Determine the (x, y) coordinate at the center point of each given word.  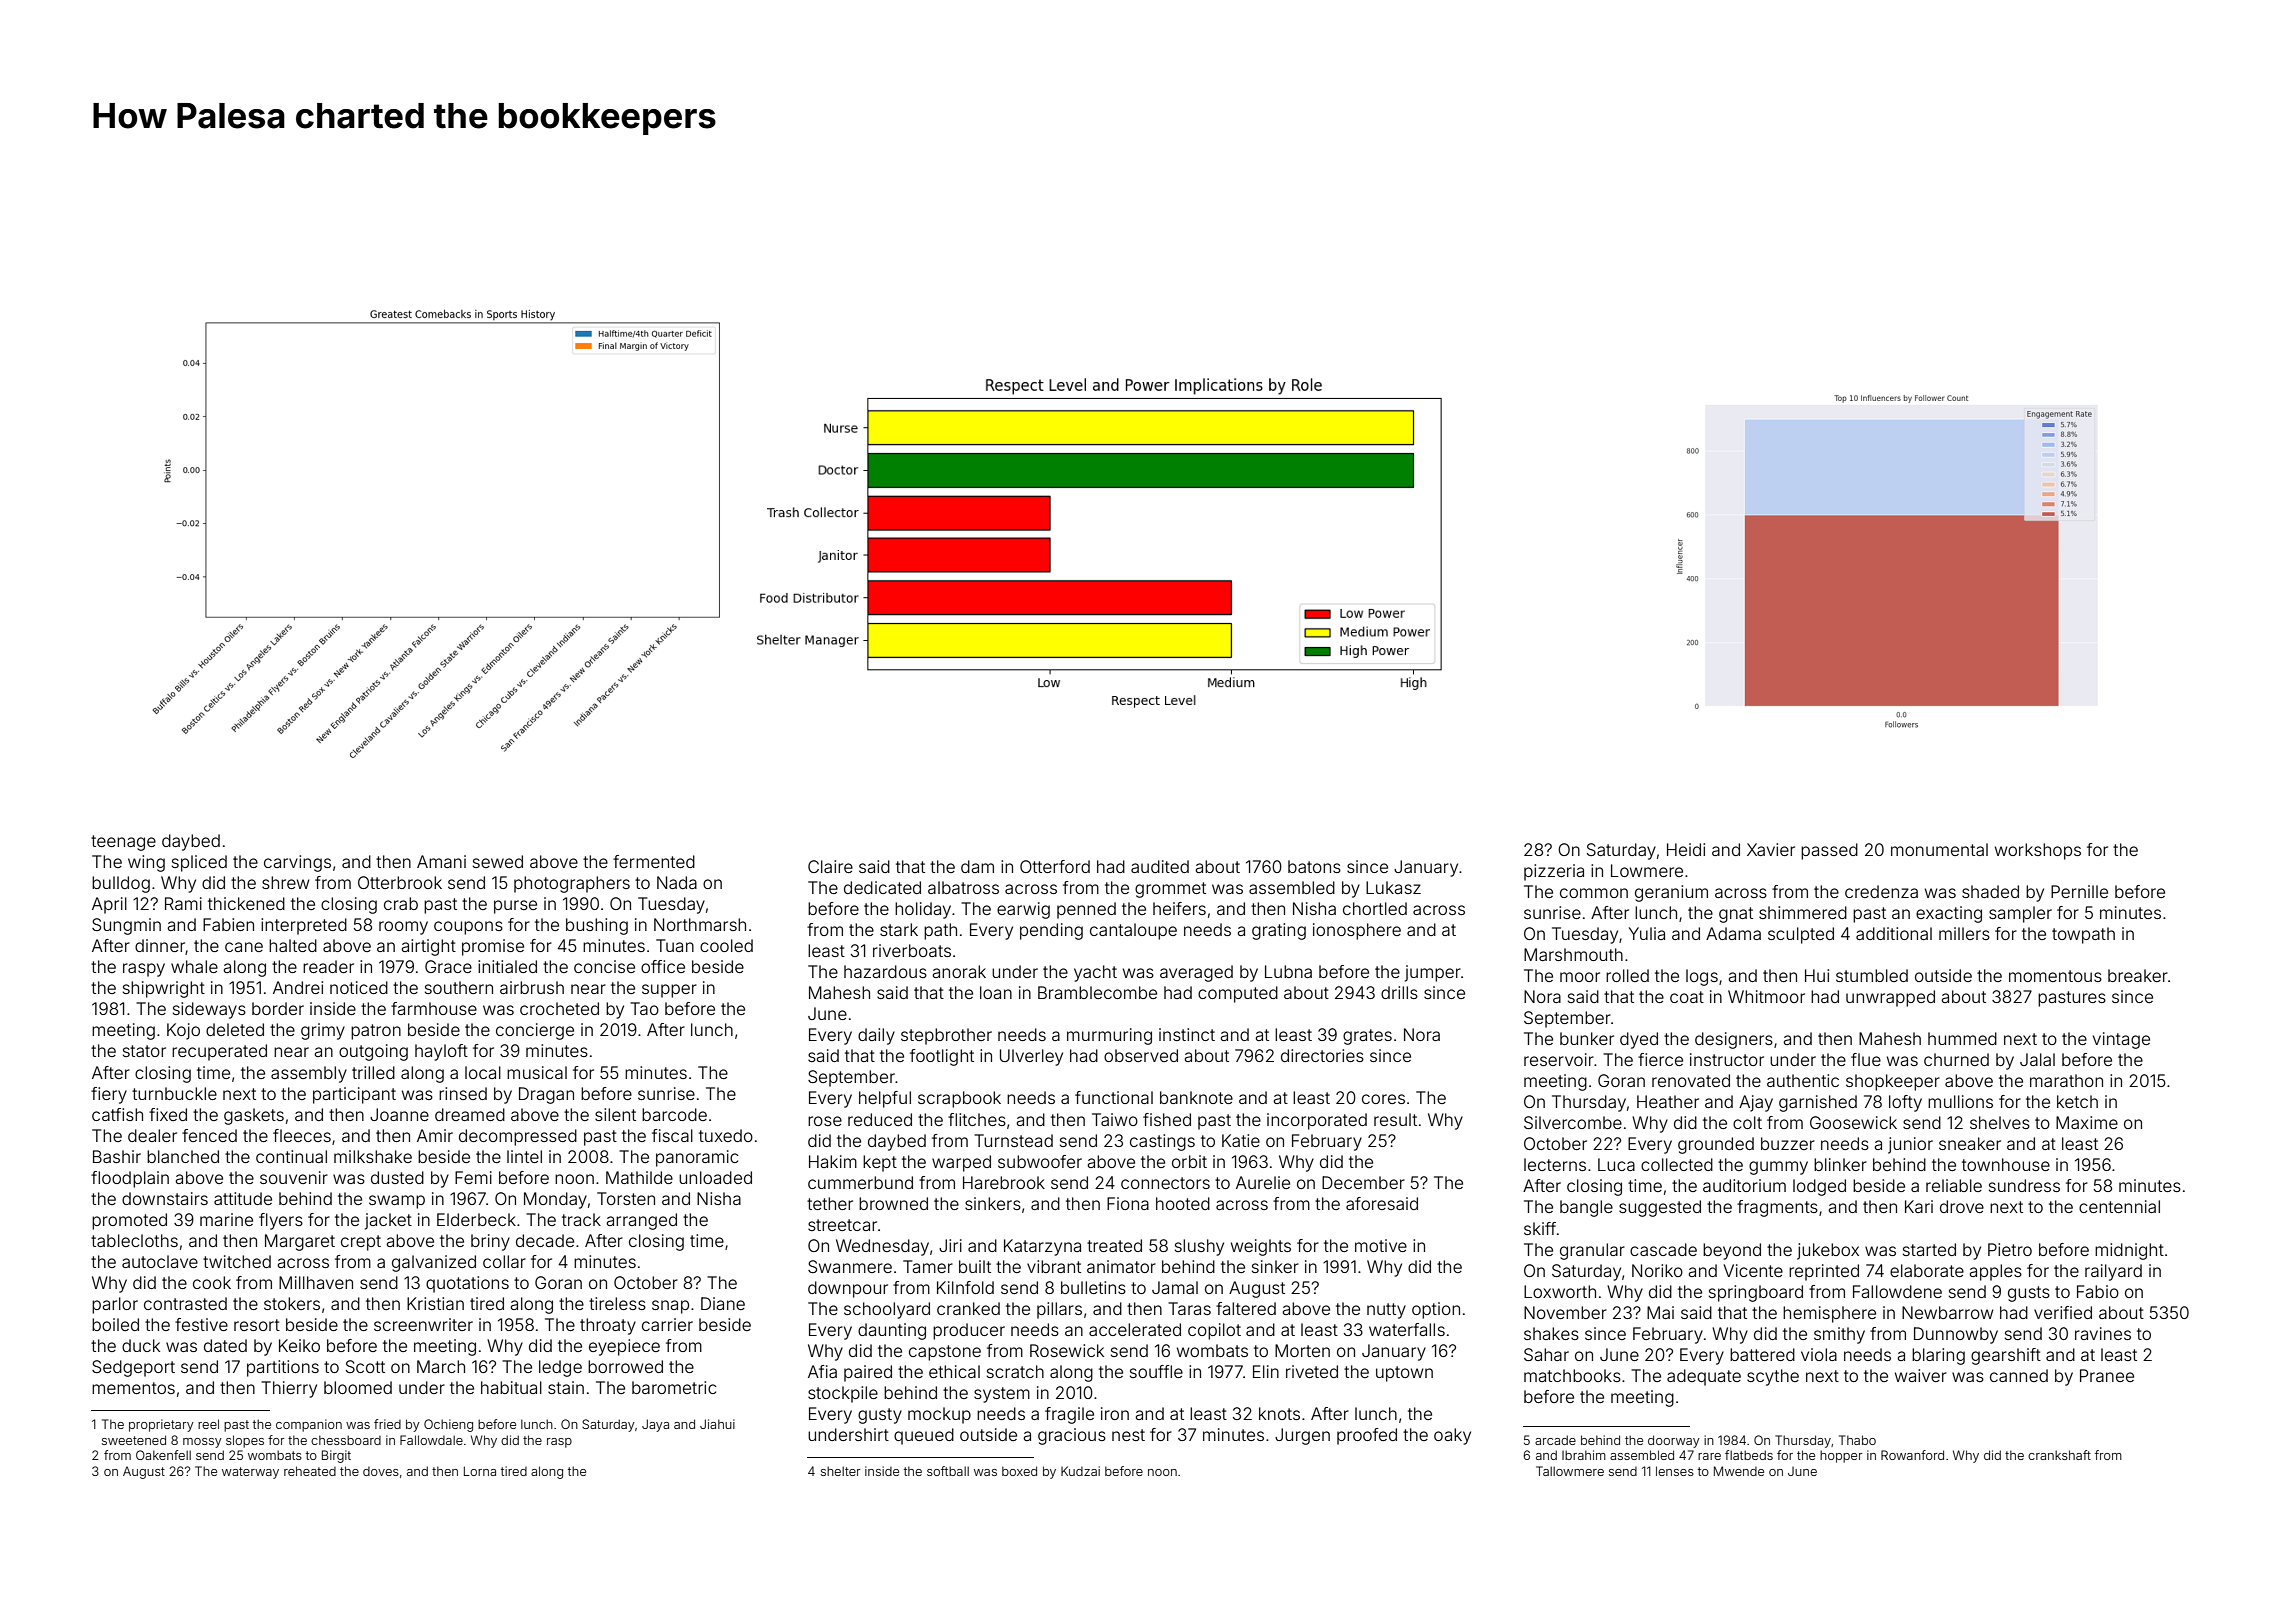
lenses (1675, 1471)
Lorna (480, 1471)
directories (1322, 1055)
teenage (123, 843)
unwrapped (1890, 998)
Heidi (1686, 849)
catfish (117, 1114)
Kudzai (1080, 1471)
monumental (1939, 849)
